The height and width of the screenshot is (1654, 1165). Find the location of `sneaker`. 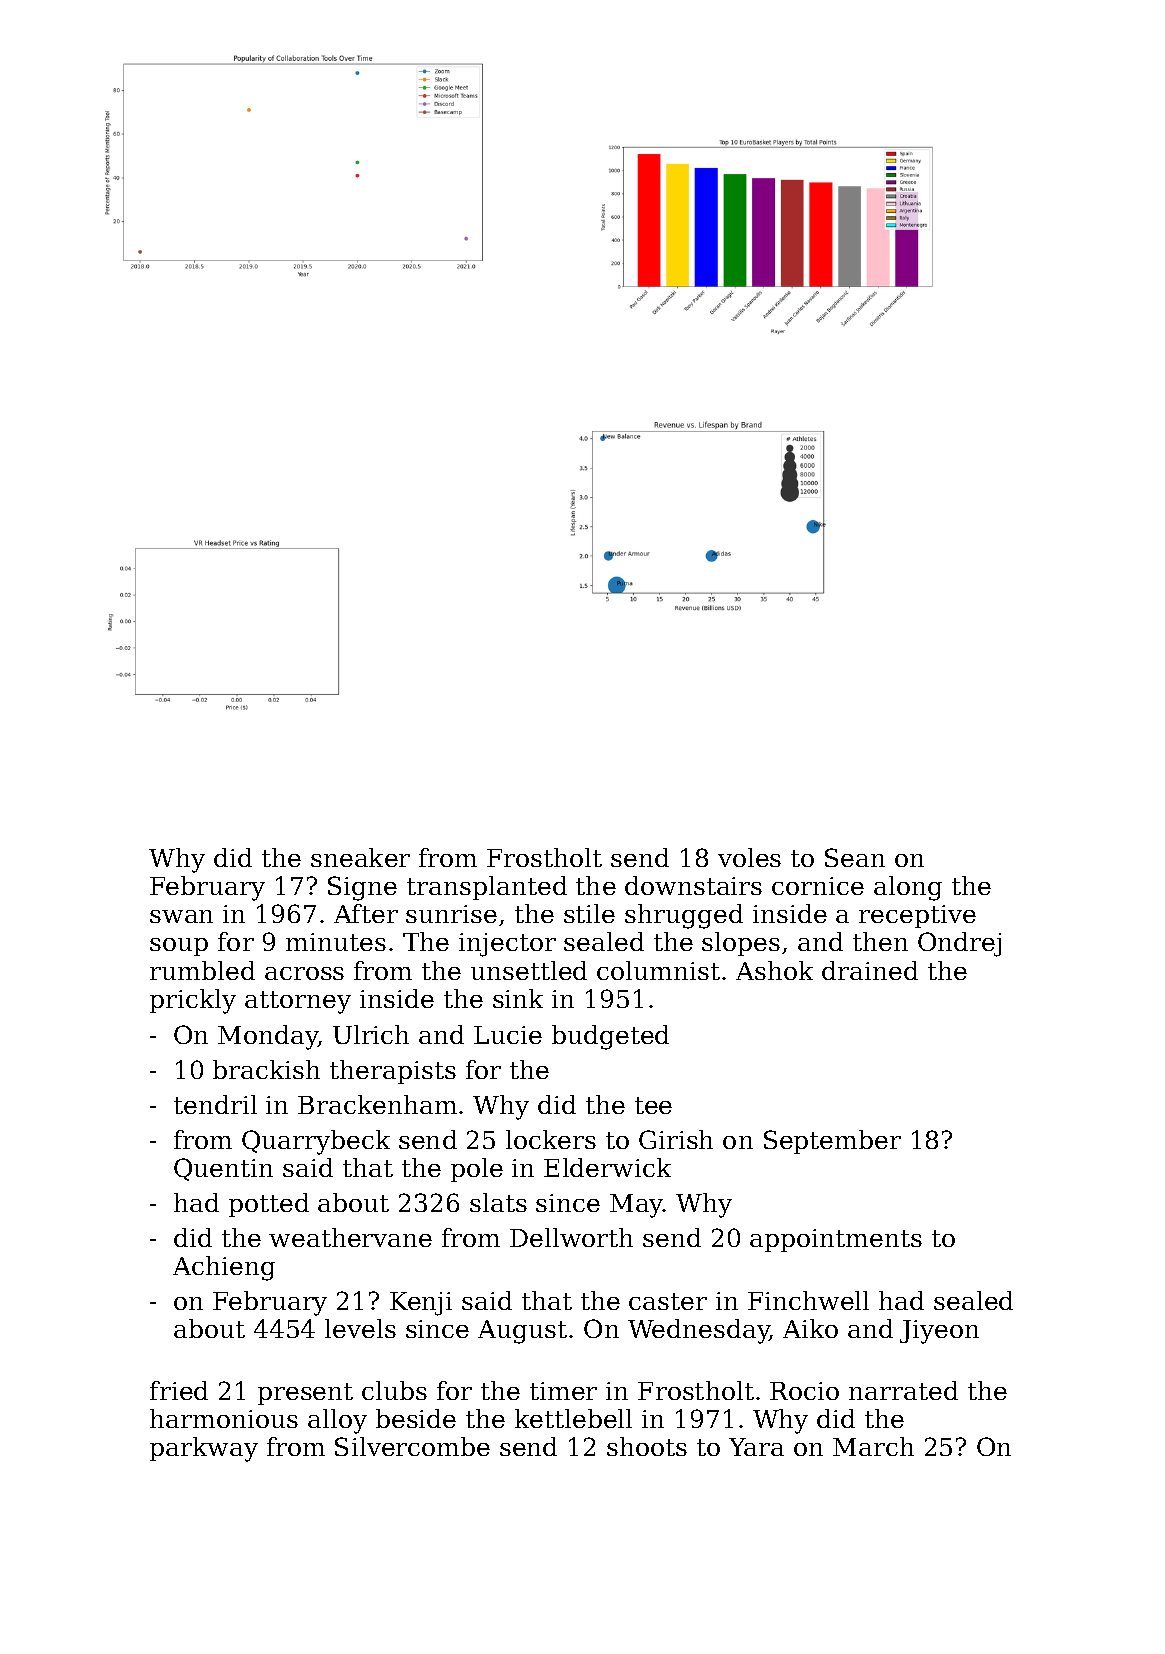

sneaker is located at coordinates (360, 857).
